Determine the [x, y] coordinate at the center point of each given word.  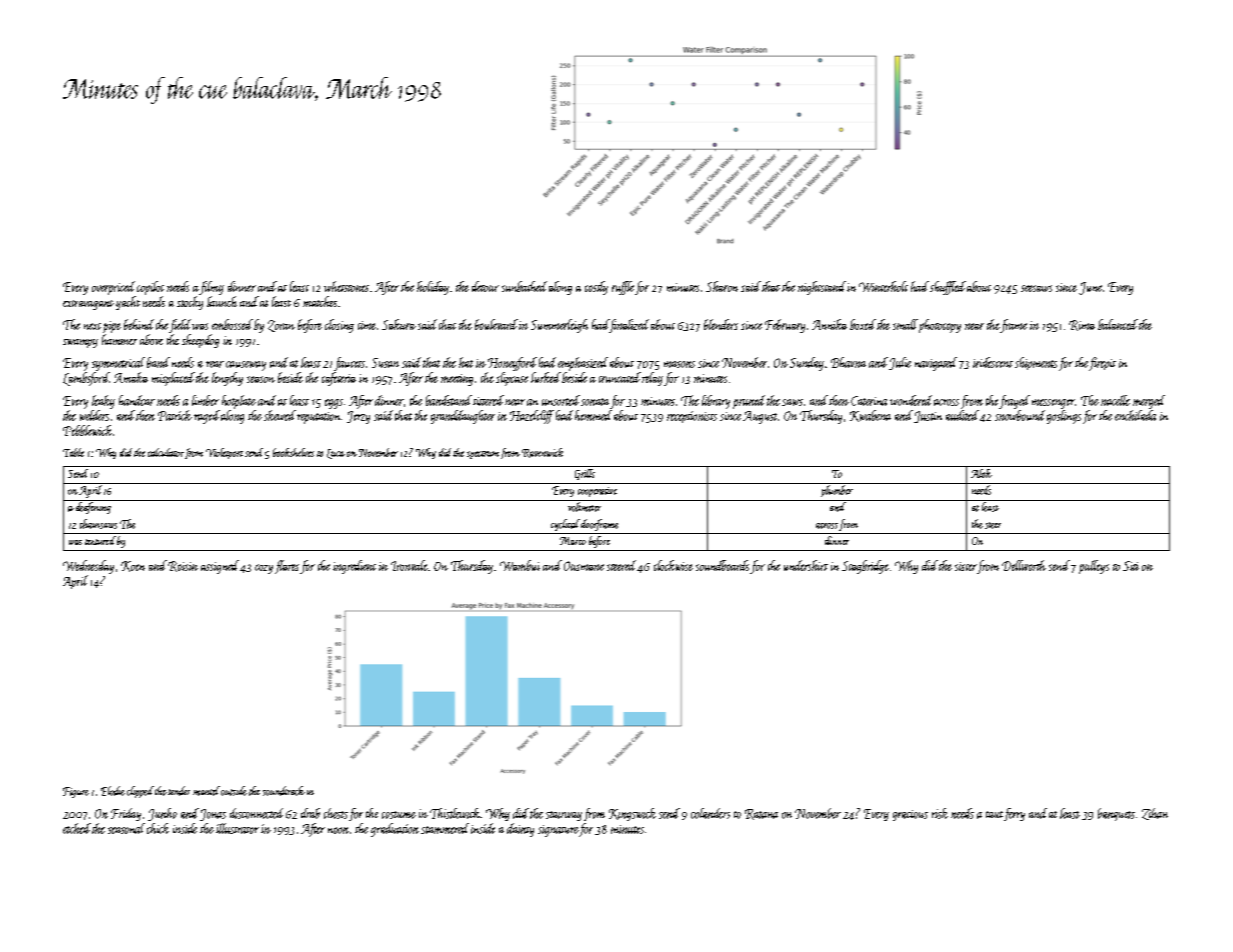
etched [77, 828]
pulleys [1094, 567]
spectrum [483, 455]
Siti [1131, 566]
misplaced [173, 379]
